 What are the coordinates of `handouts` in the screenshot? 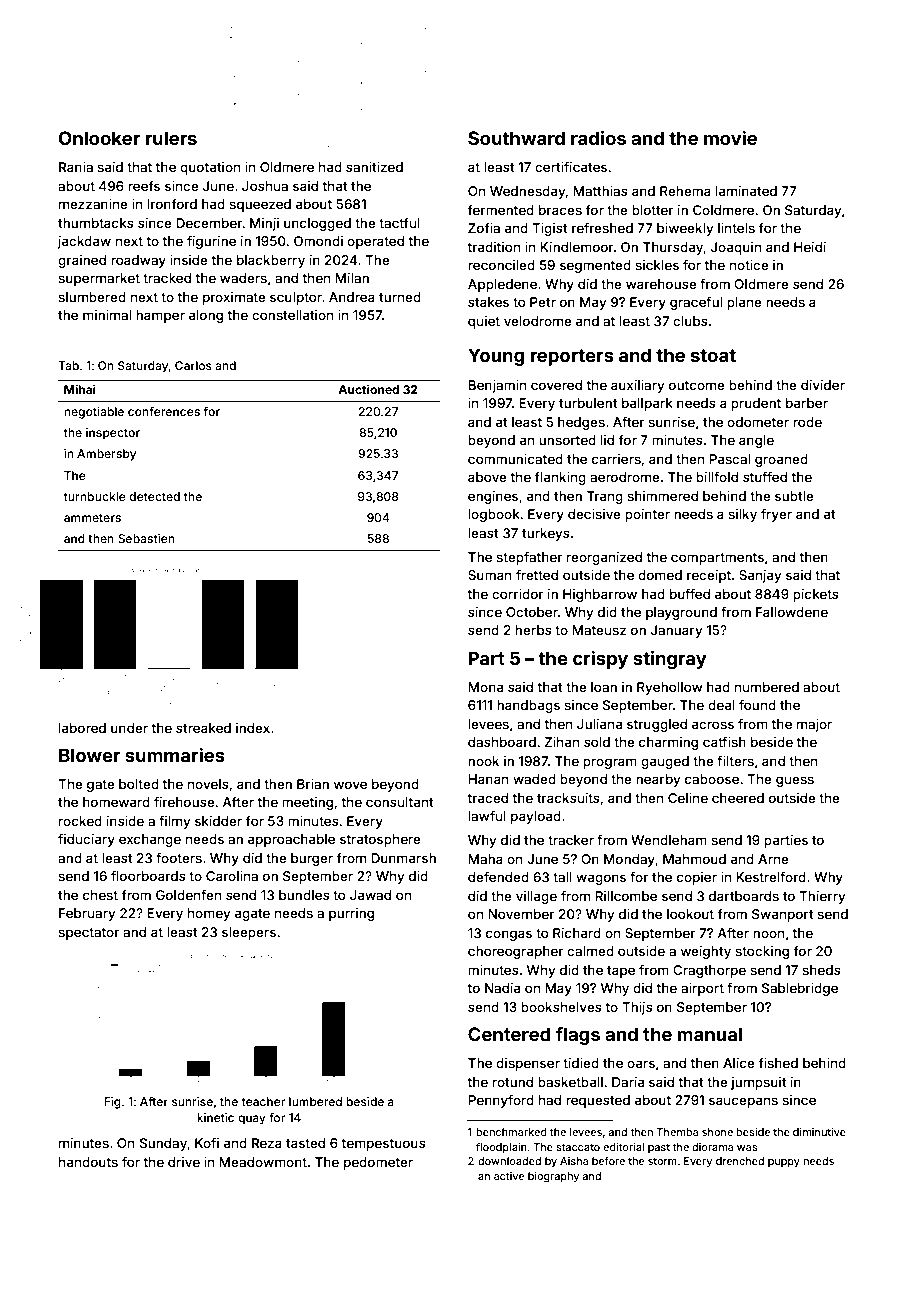 It's located at (88, 1162).
